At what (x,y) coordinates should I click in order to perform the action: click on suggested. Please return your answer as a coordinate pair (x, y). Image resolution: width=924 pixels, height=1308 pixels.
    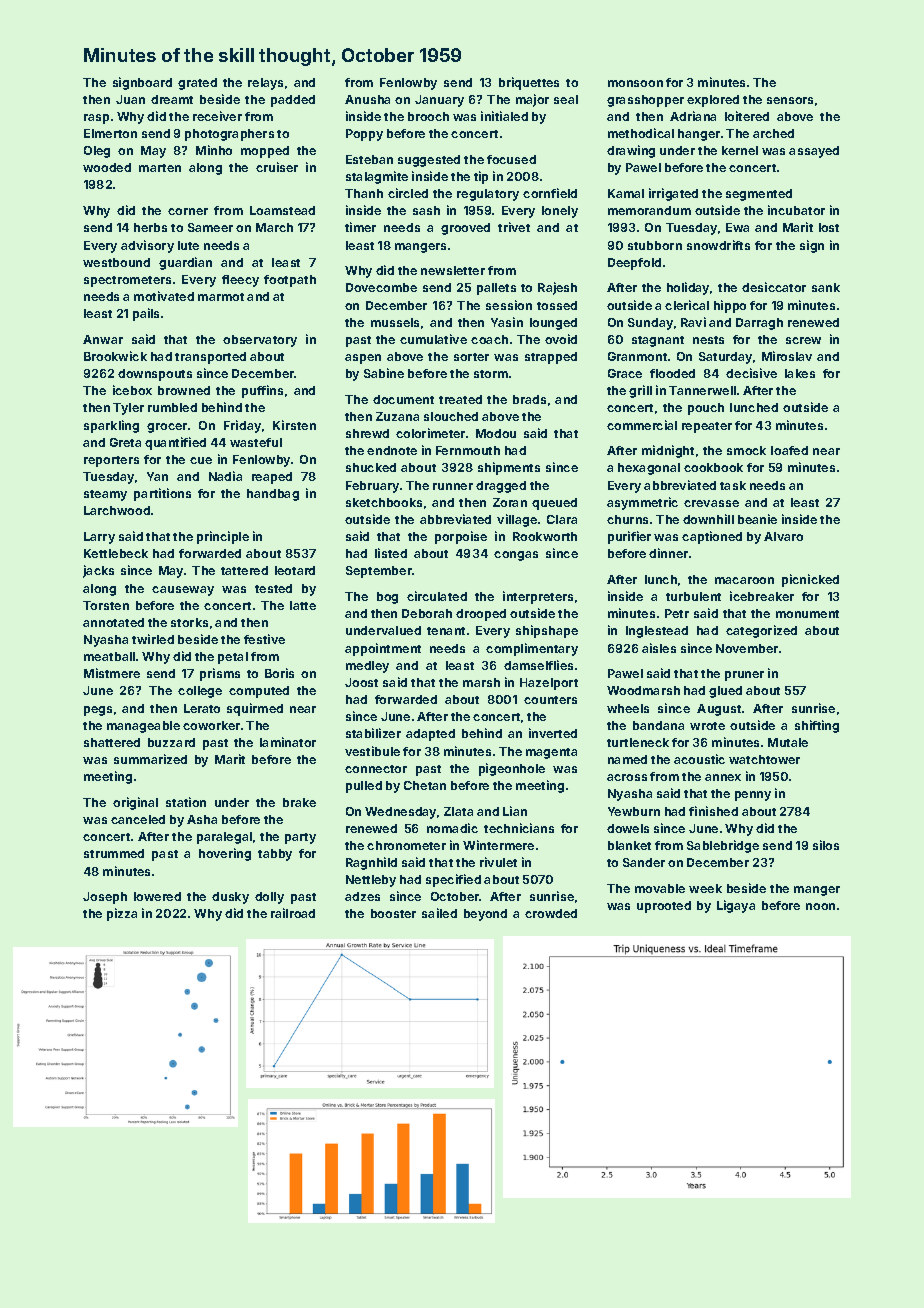
    Looking at the image, I should click on (429, 161).
